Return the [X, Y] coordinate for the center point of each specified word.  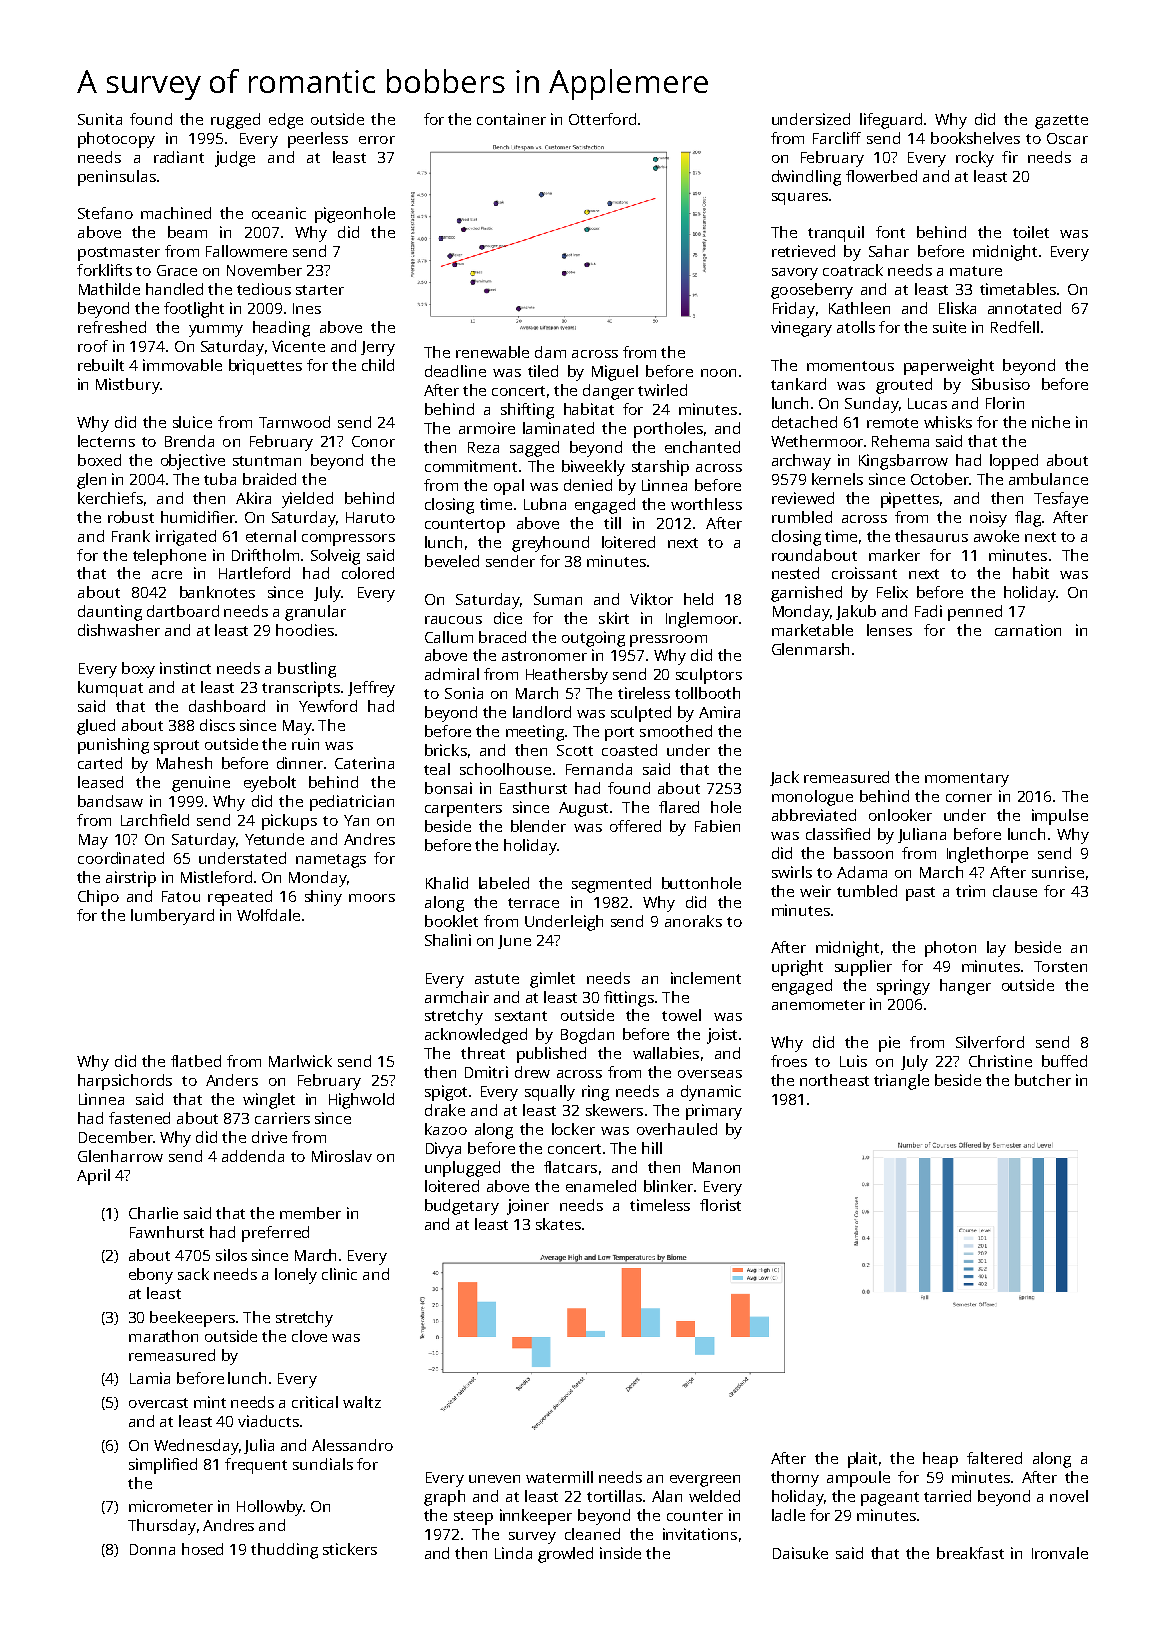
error [377, 140]
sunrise [1058, 872]
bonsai [448, 788]
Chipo [98, 898]
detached [804, 422]
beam [187, 232]
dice [508, 618]
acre [167, 575]
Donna [152, 1549]
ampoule [858, 1479]
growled [565, 1555]
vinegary [801, 329]
